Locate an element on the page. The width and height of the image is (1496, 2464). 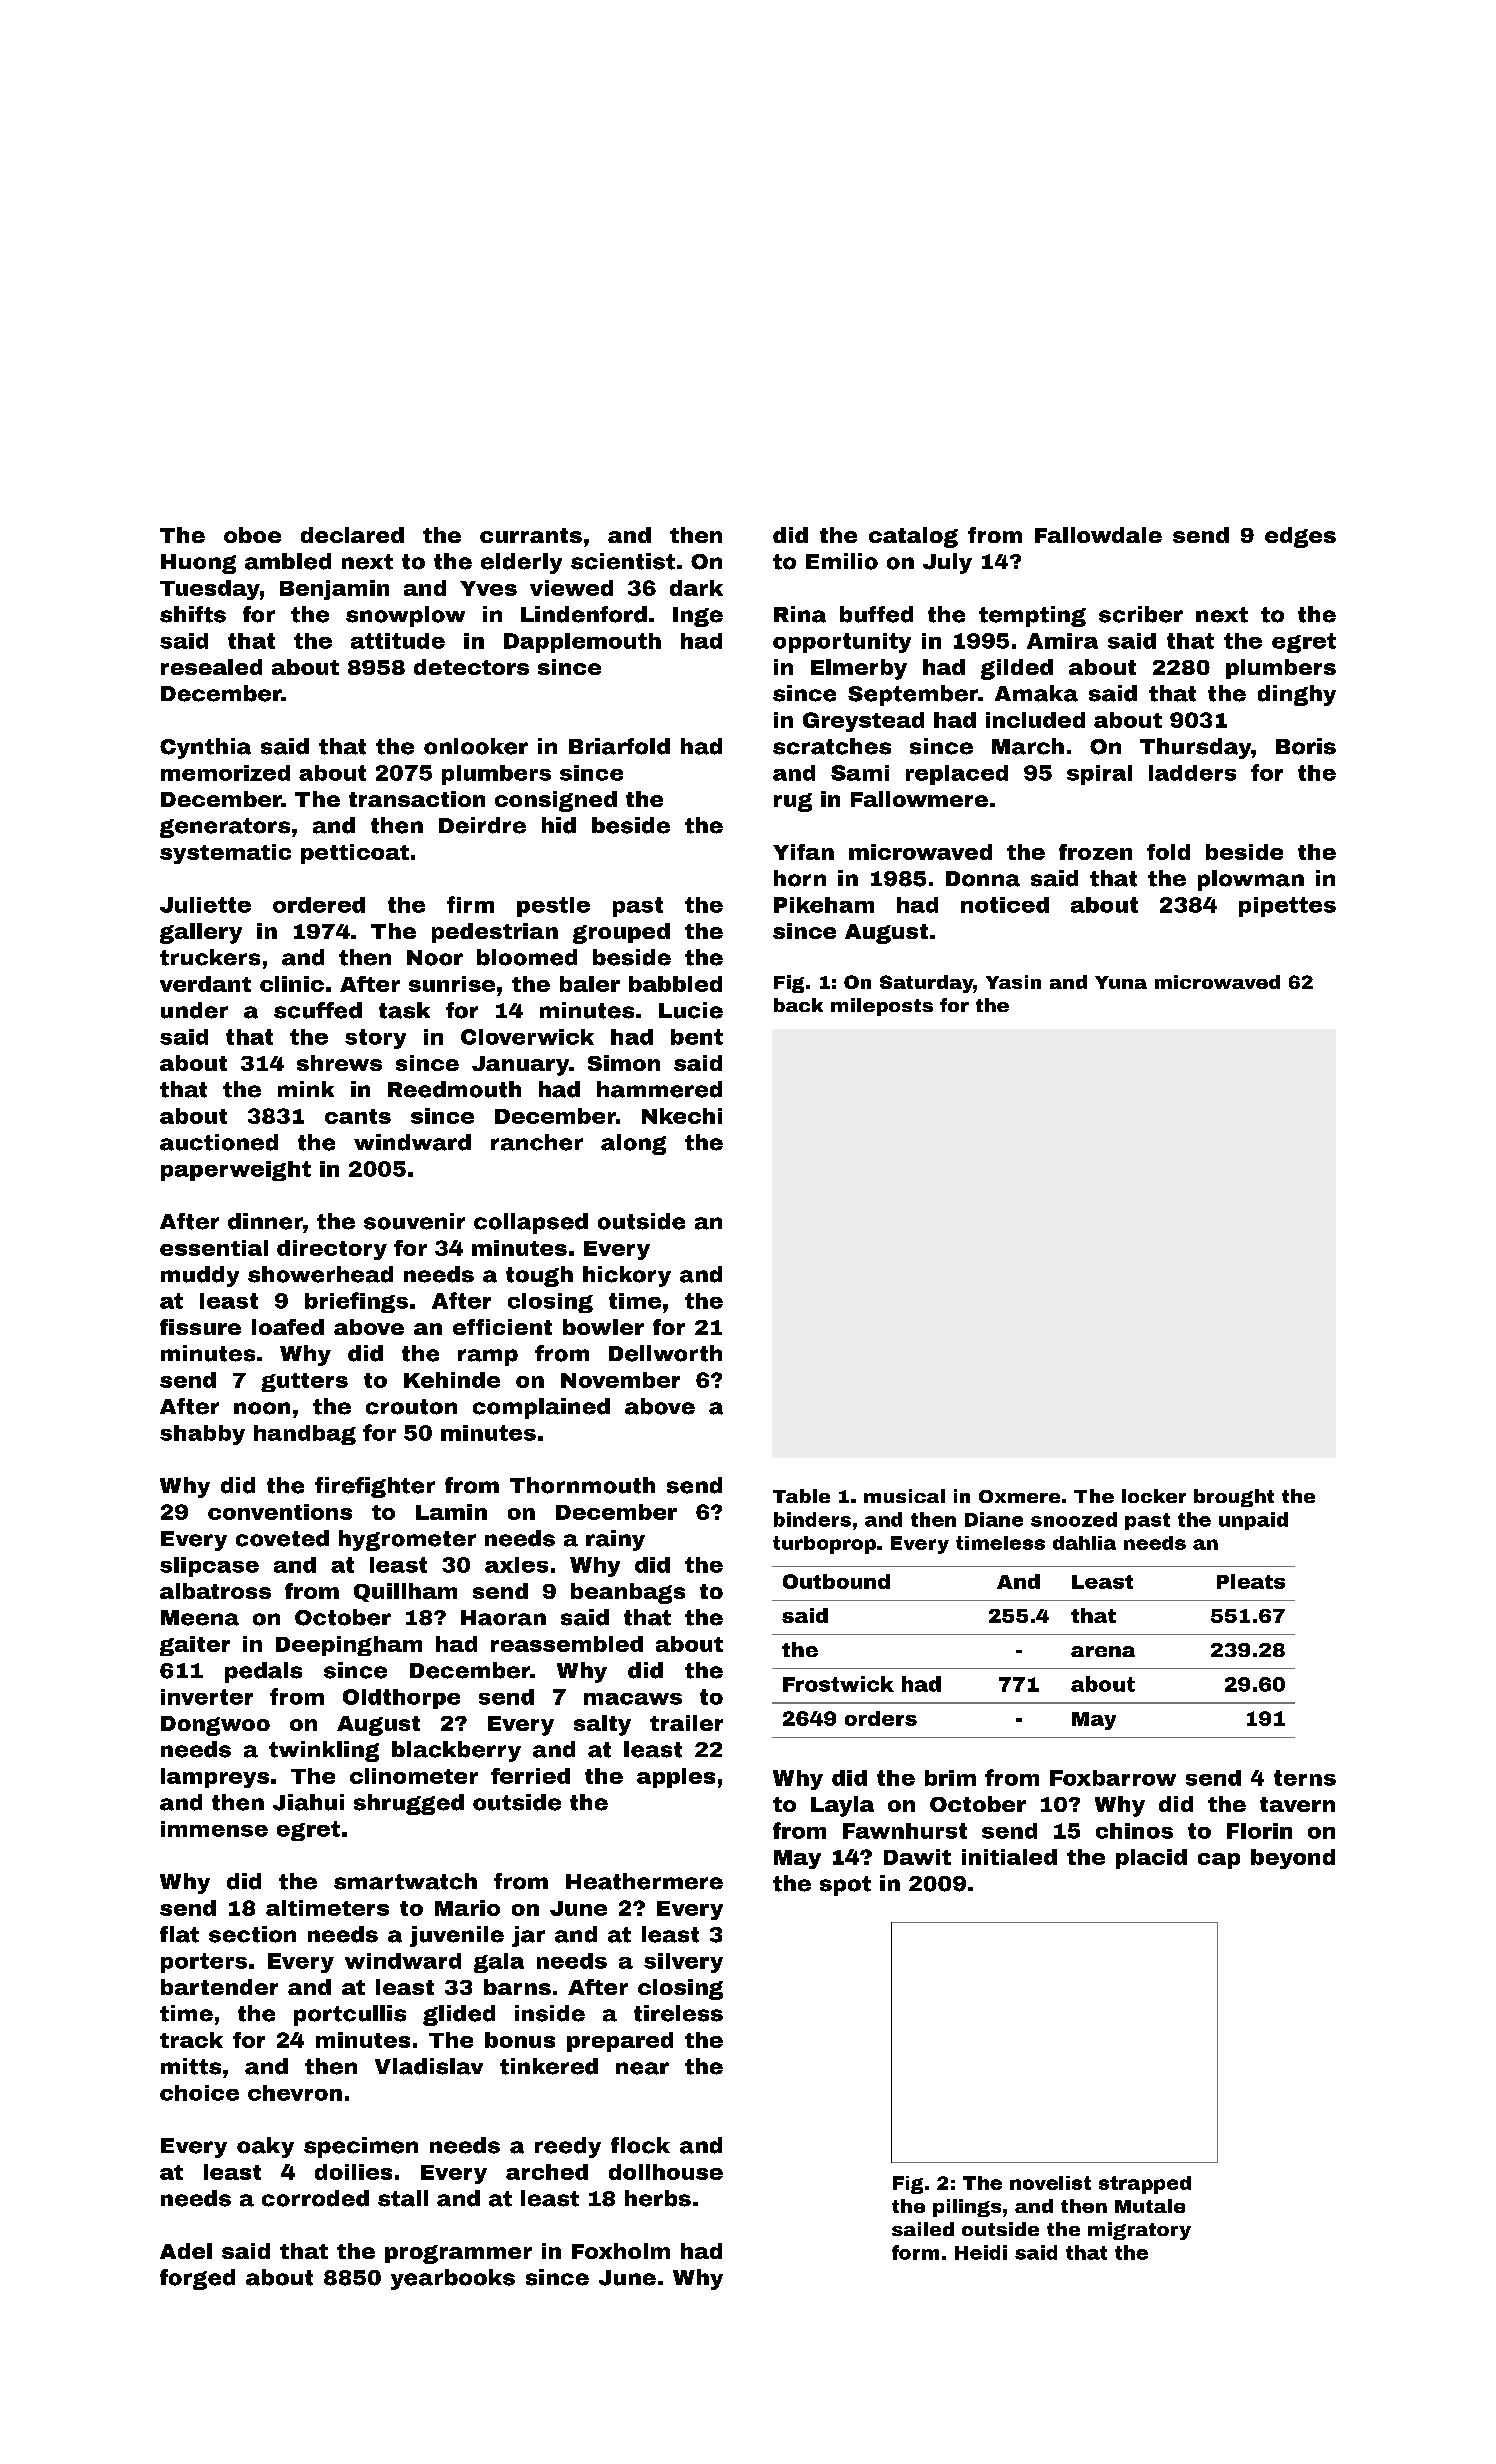
Cynthia is located at coordinates (205, 748).
